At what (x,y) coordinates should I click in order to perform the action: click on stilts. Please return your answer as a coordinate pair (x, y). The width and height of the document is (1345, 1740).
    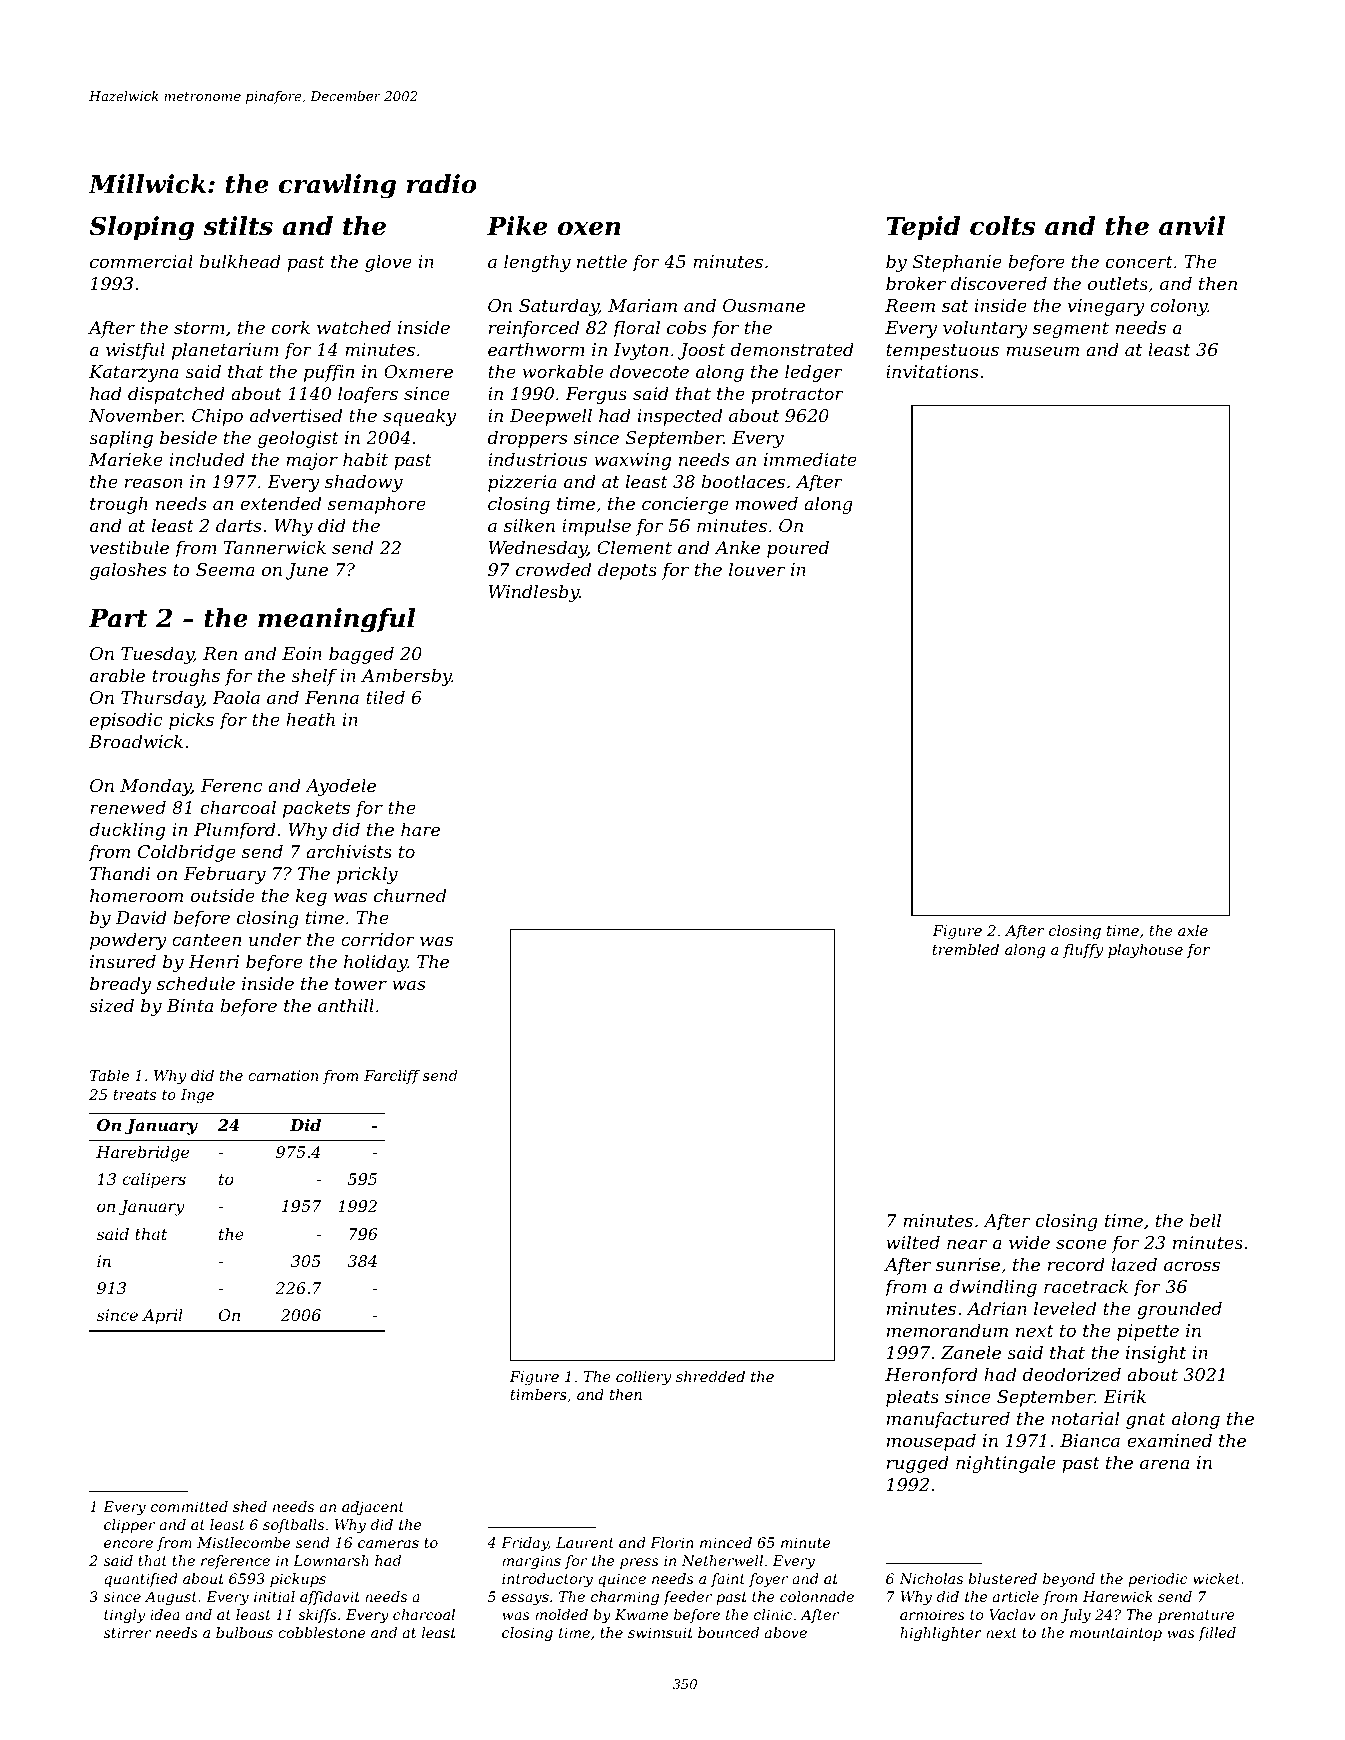
    Looking at the image, I should click on (238, 226).
